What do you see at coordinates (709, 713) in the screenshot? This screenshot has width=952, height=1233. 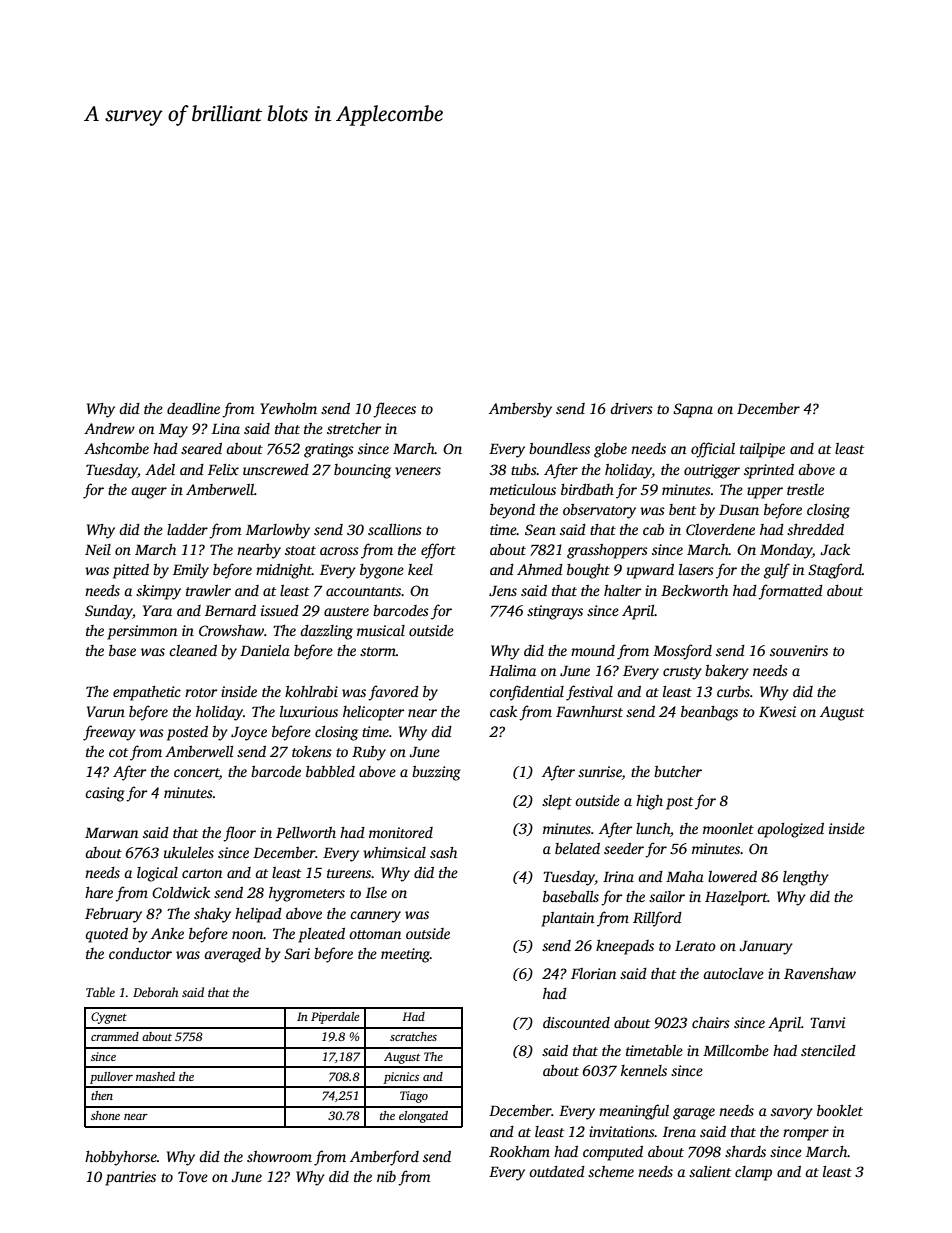 I see `beanbags` at bounding box center [709, 713].
